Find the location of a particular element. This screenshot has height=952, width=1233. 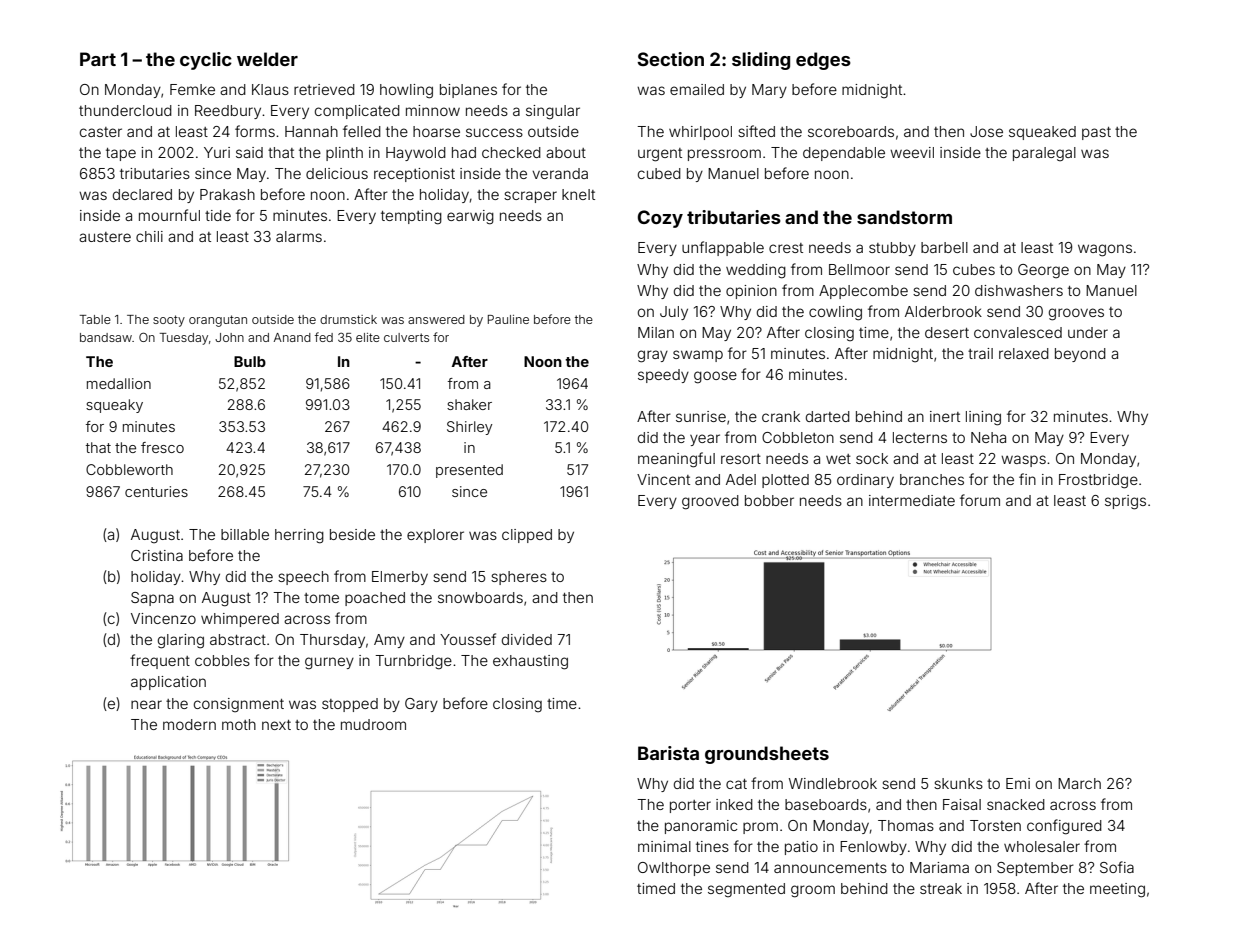

biplanes is located at coordinates (468, 91).
